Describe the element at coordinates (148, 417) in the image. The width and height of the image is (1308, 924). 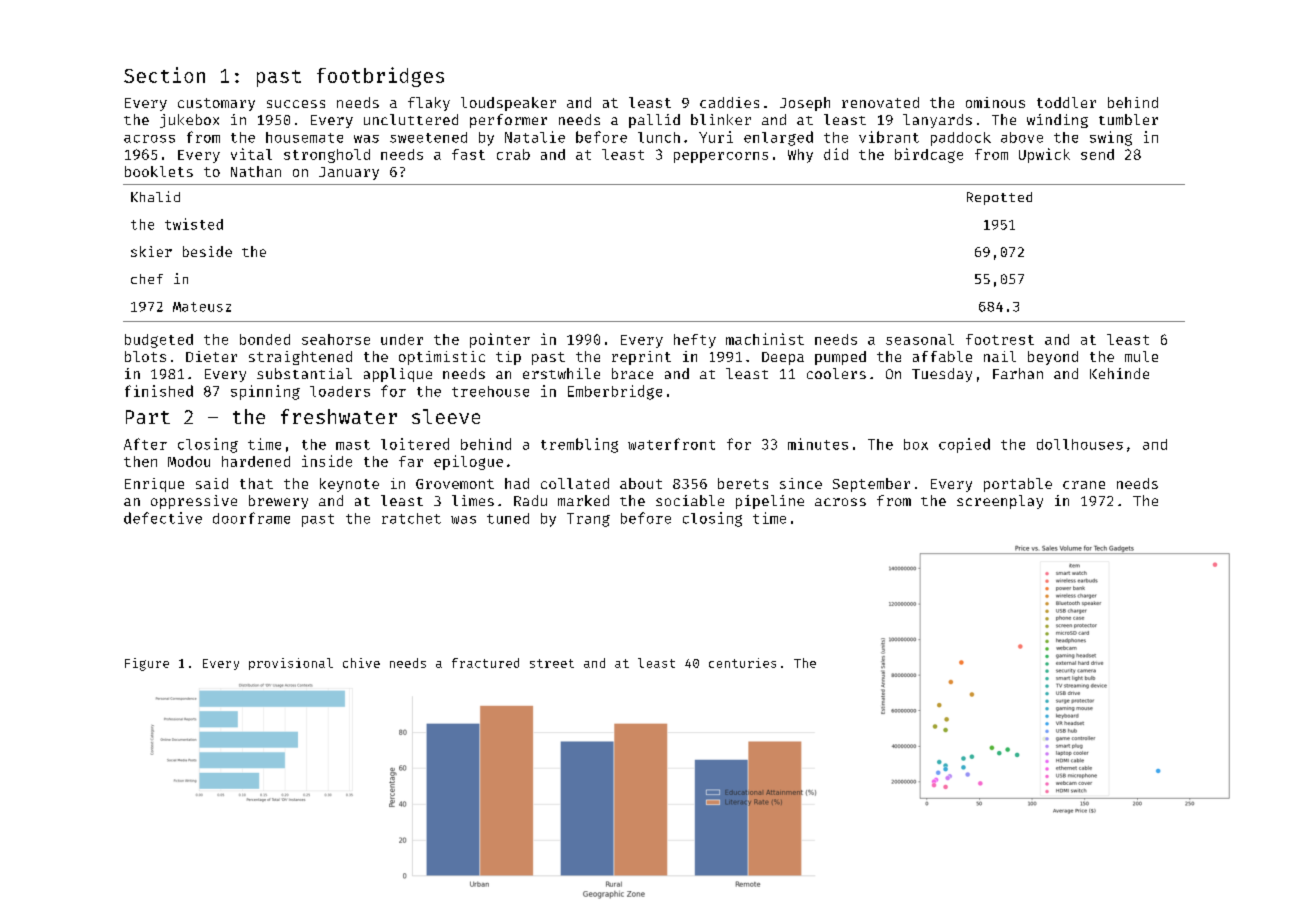
I see `Part` at that location.
